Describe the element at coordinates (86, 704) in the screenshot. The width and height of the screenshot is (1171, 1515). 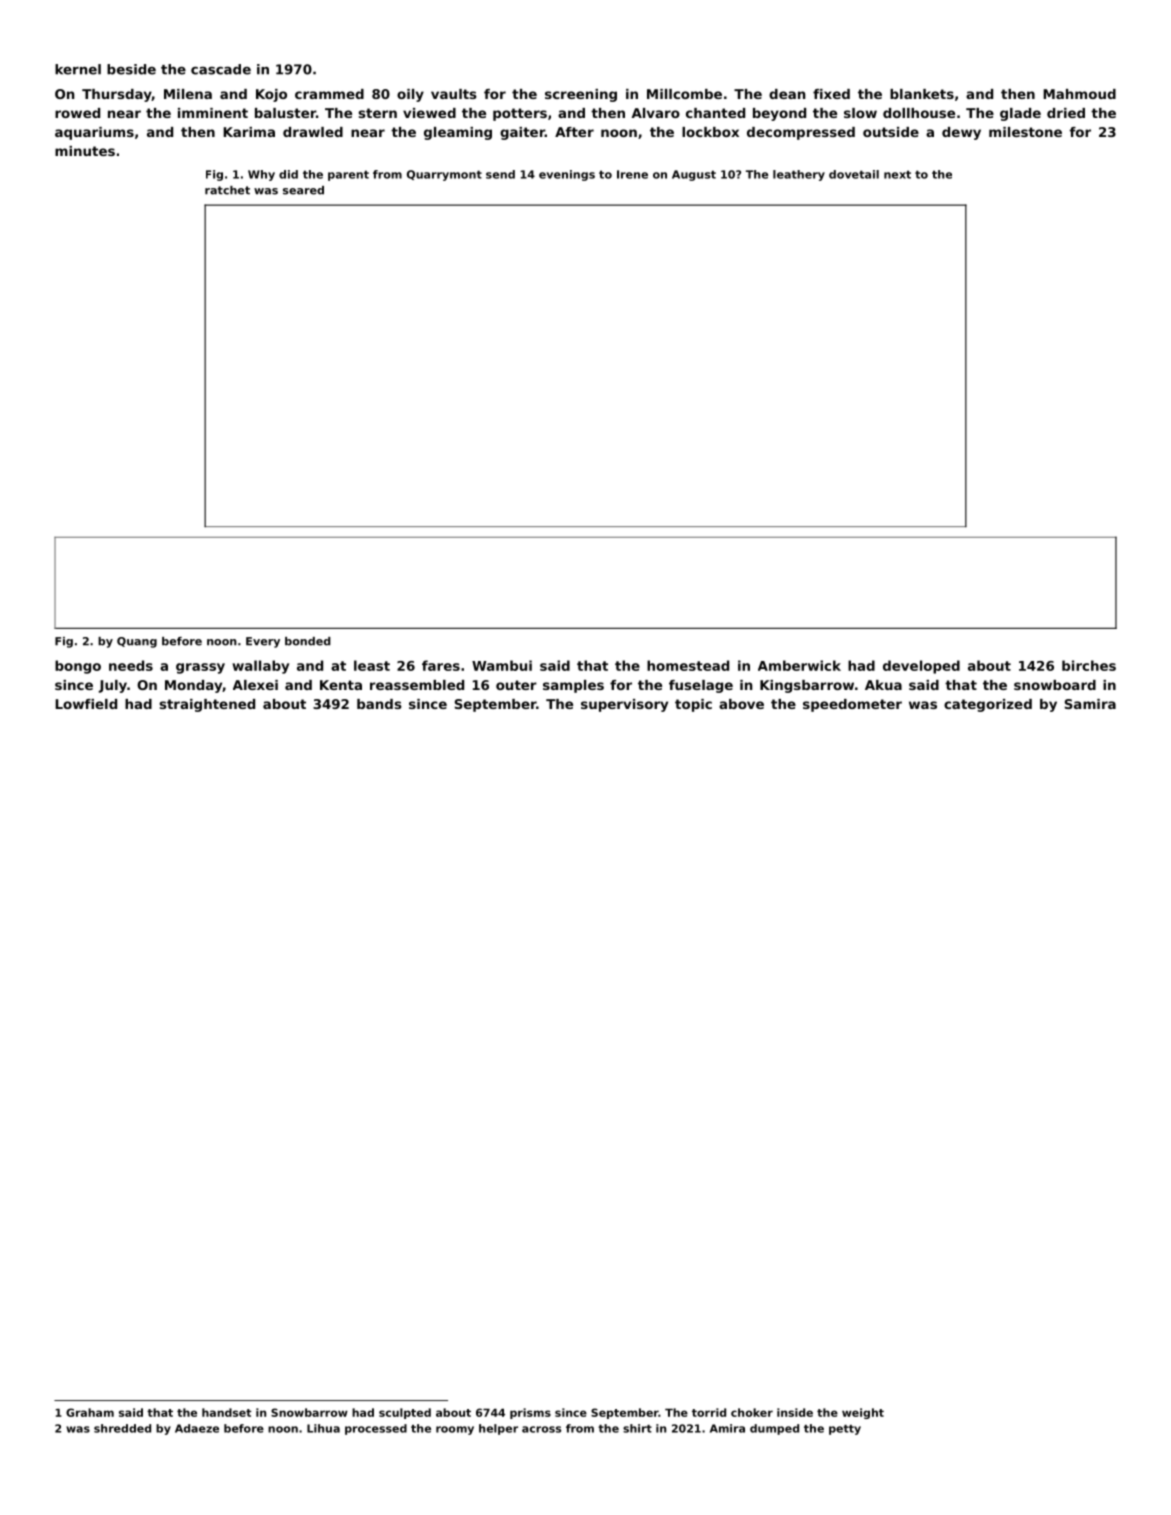
I see `Lowfield` at that location.
